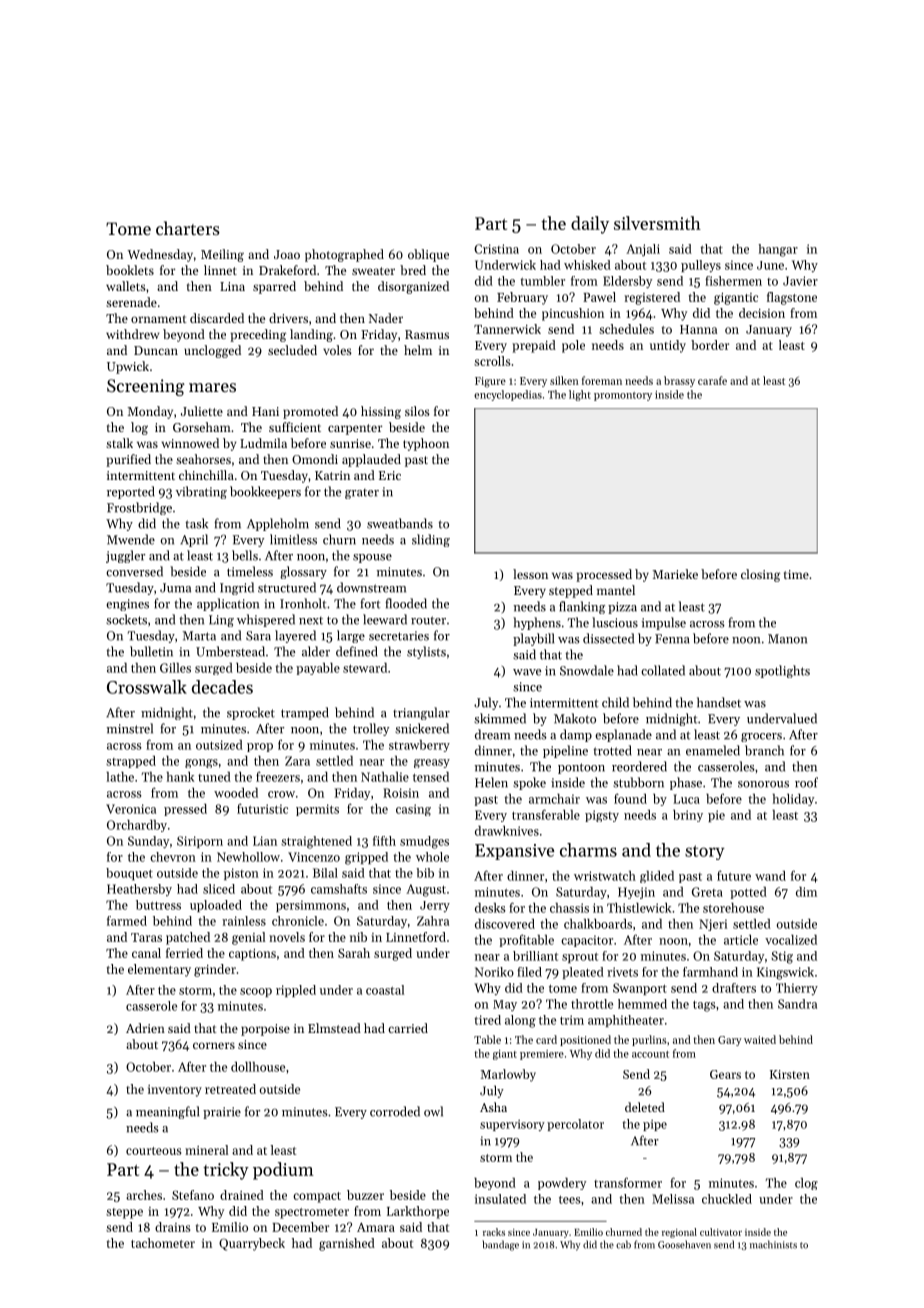  I want to click on brassy, so click(679, 381).
